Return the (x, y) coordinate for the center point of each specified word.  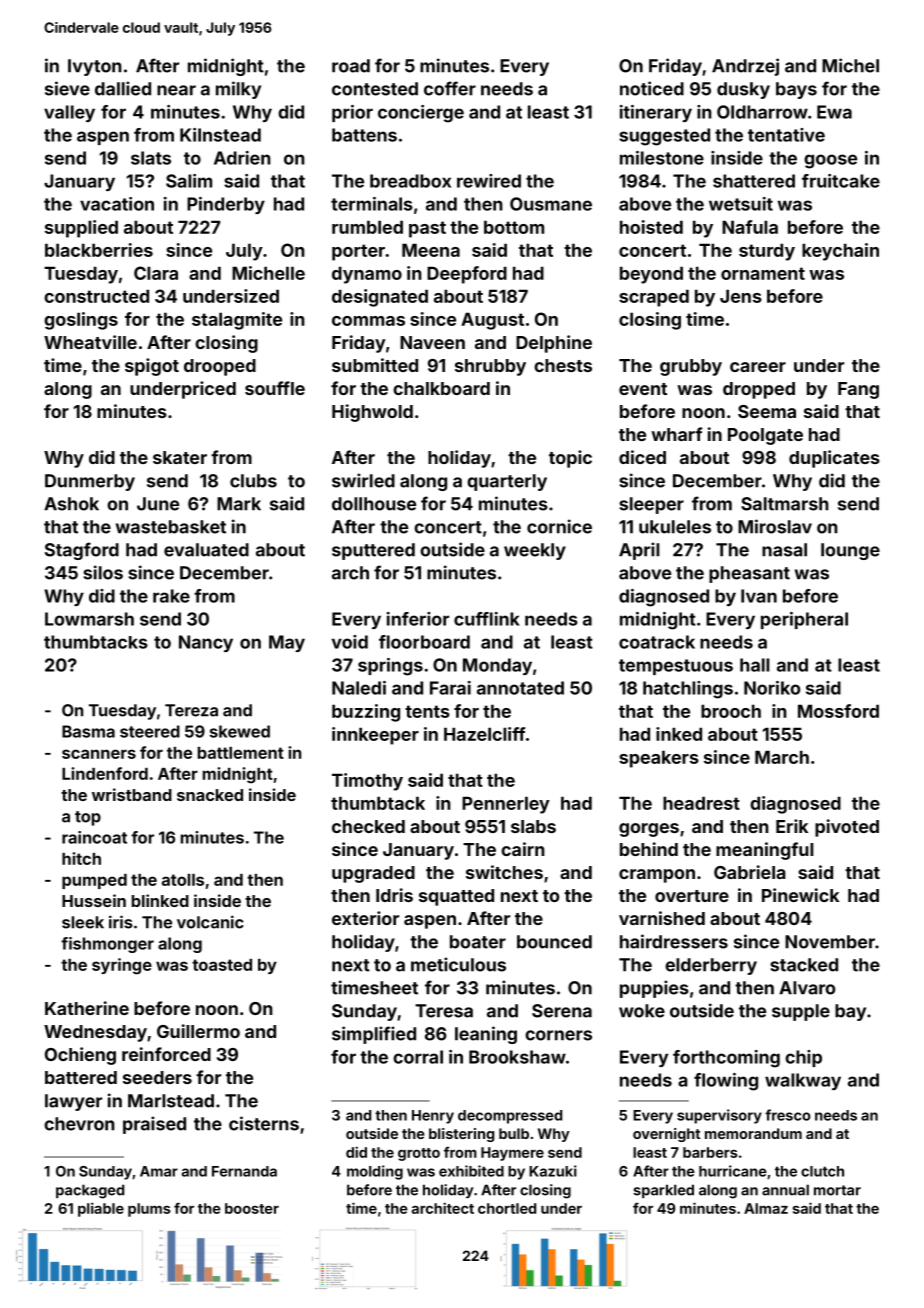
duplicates (834, 459)
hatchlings (688, 690)
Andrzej (745, 67)
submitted (375, 365)
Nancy (206, 643)
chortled (507, 1208)
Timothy (367, 782)
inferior (418, 619)
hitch (81, 858)
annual (785, 1190)
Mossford (838, 711)
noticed (652, 88)
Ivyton (95, 67)
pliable (101, 1209)
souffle (275, 388)
